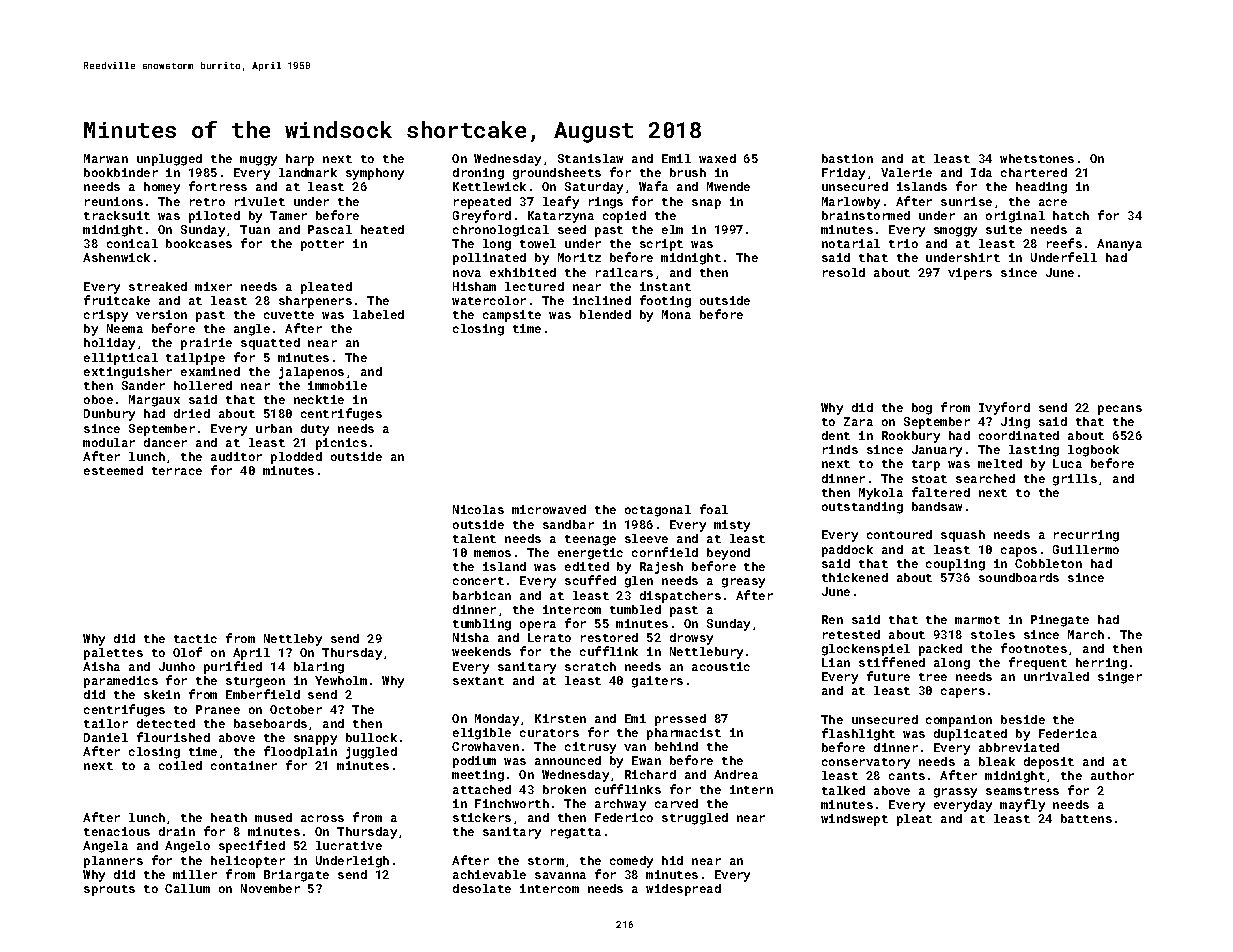 The image size is (1233, 952). Describe the element at coordinates (255, 682) in the page. I see `sturgeon` at that location.
